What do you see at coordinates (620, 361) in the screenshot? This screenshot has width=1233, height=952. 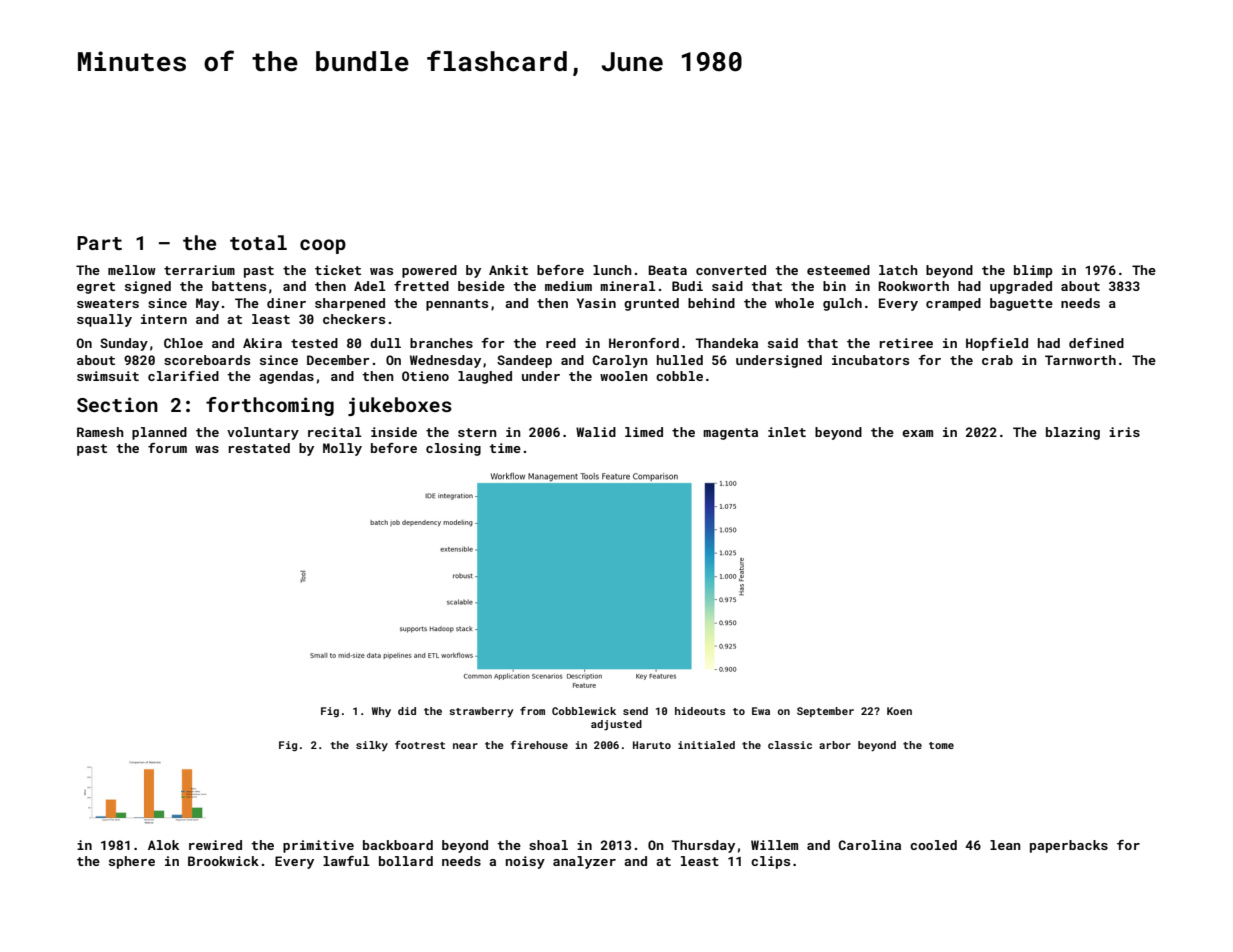 I see `Carolyn` at bounding box center [620, 361].
